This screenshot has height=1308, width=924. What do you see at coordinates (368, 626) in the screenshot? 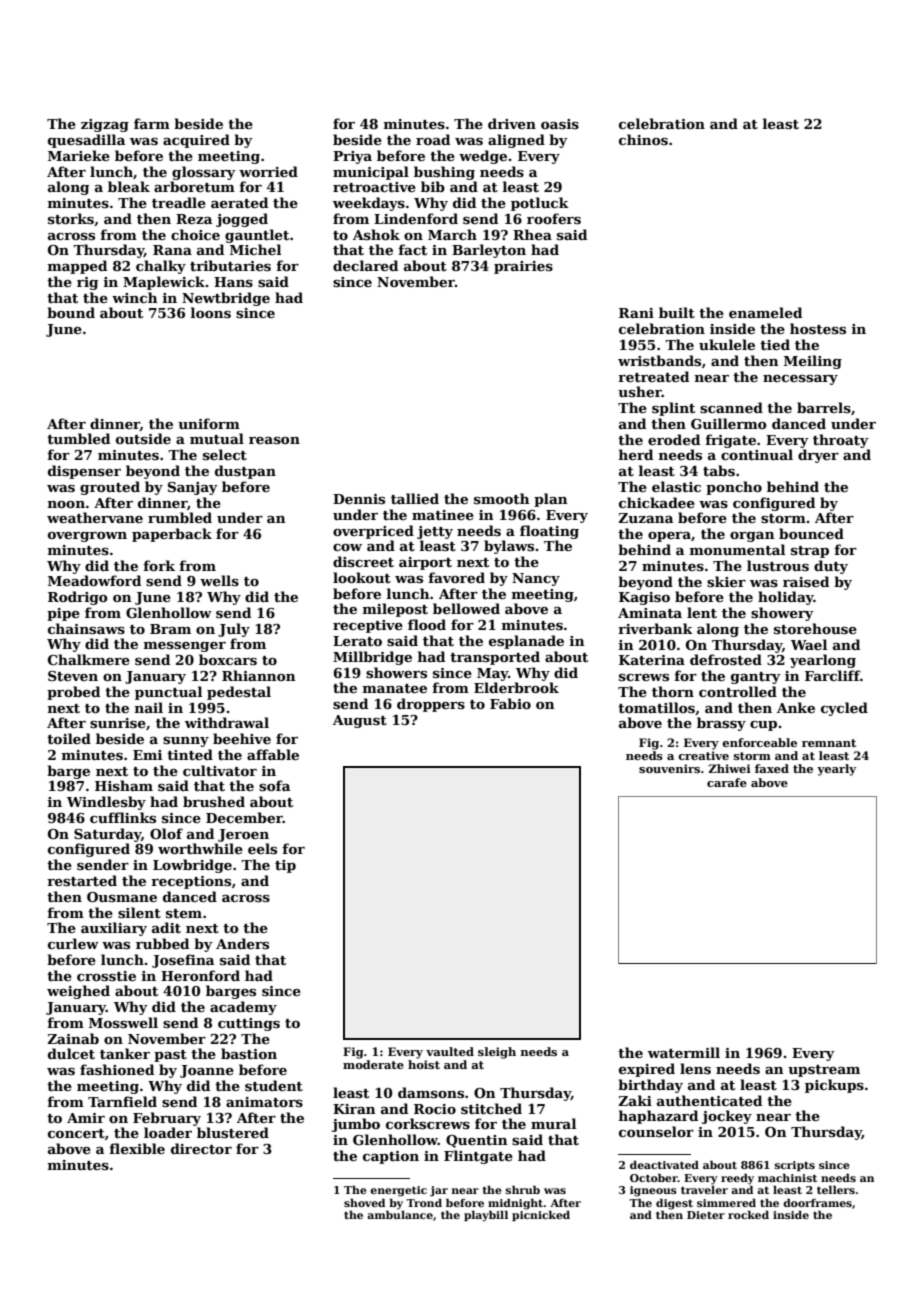
I see `receptive` at bounding box center [368, 626].
